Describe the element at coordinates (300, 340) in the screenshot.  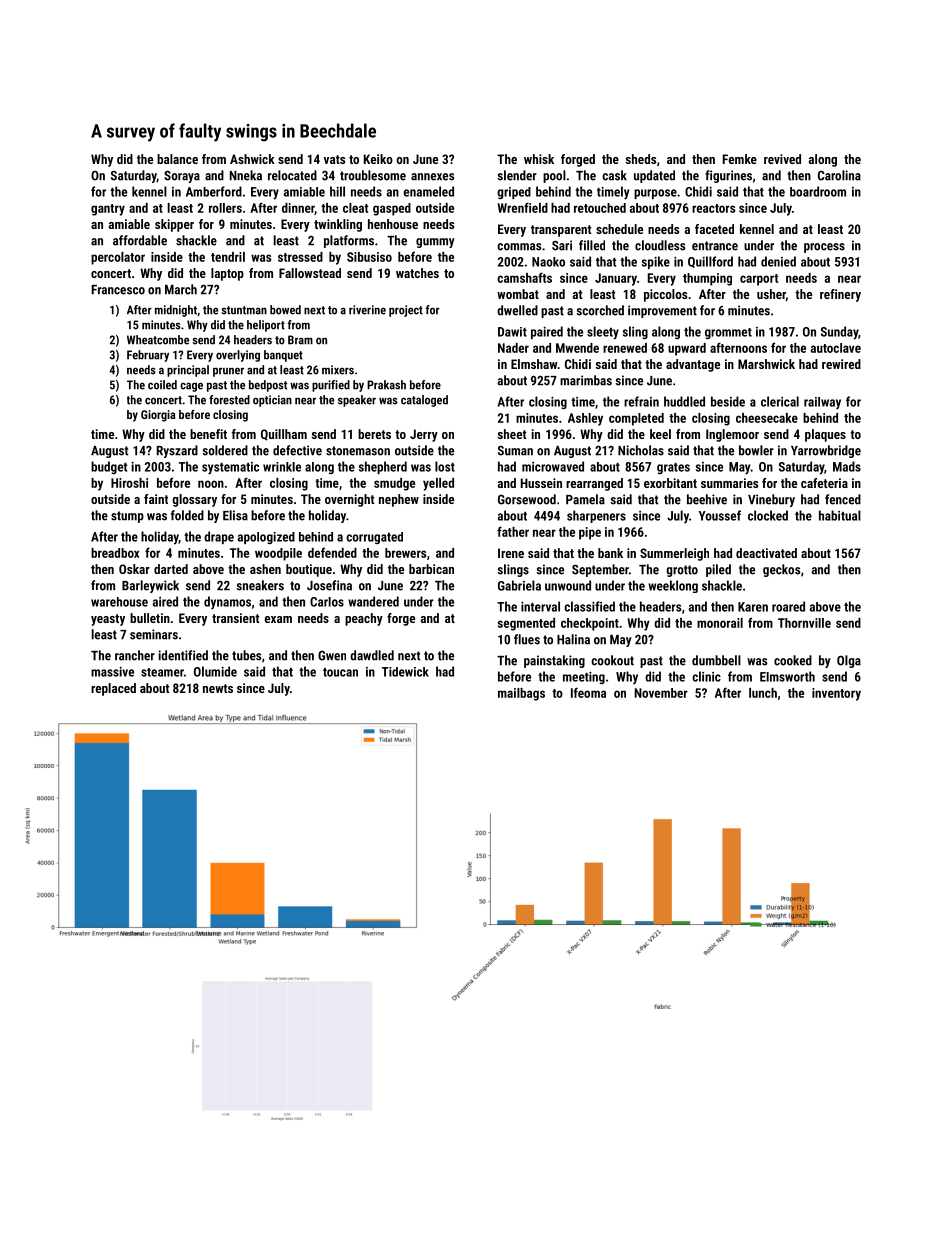
I see `Bram` at that location.
